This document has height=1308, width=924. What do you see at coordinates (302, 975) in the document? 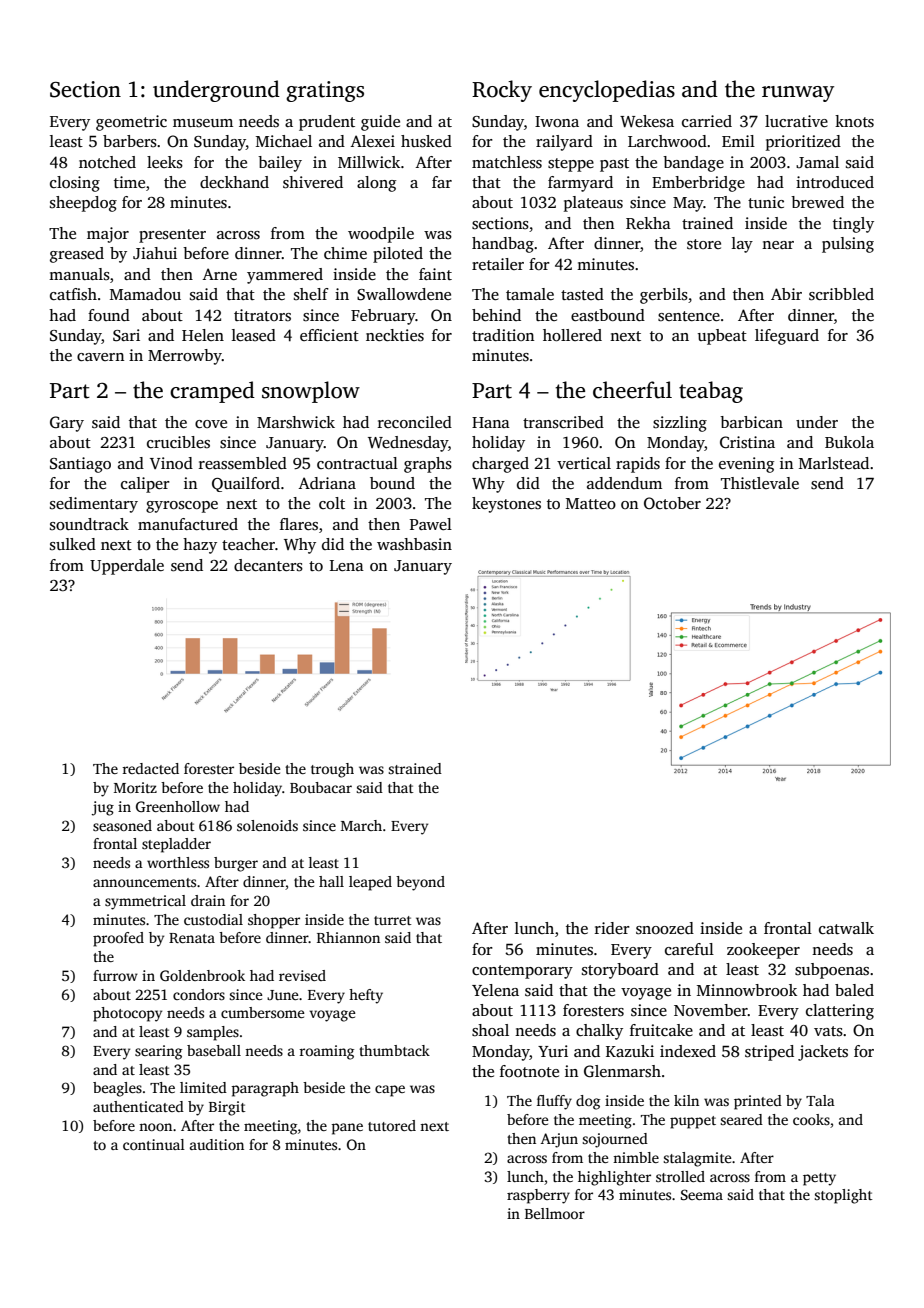
I see `revised` at bounding box center [302, 975].
